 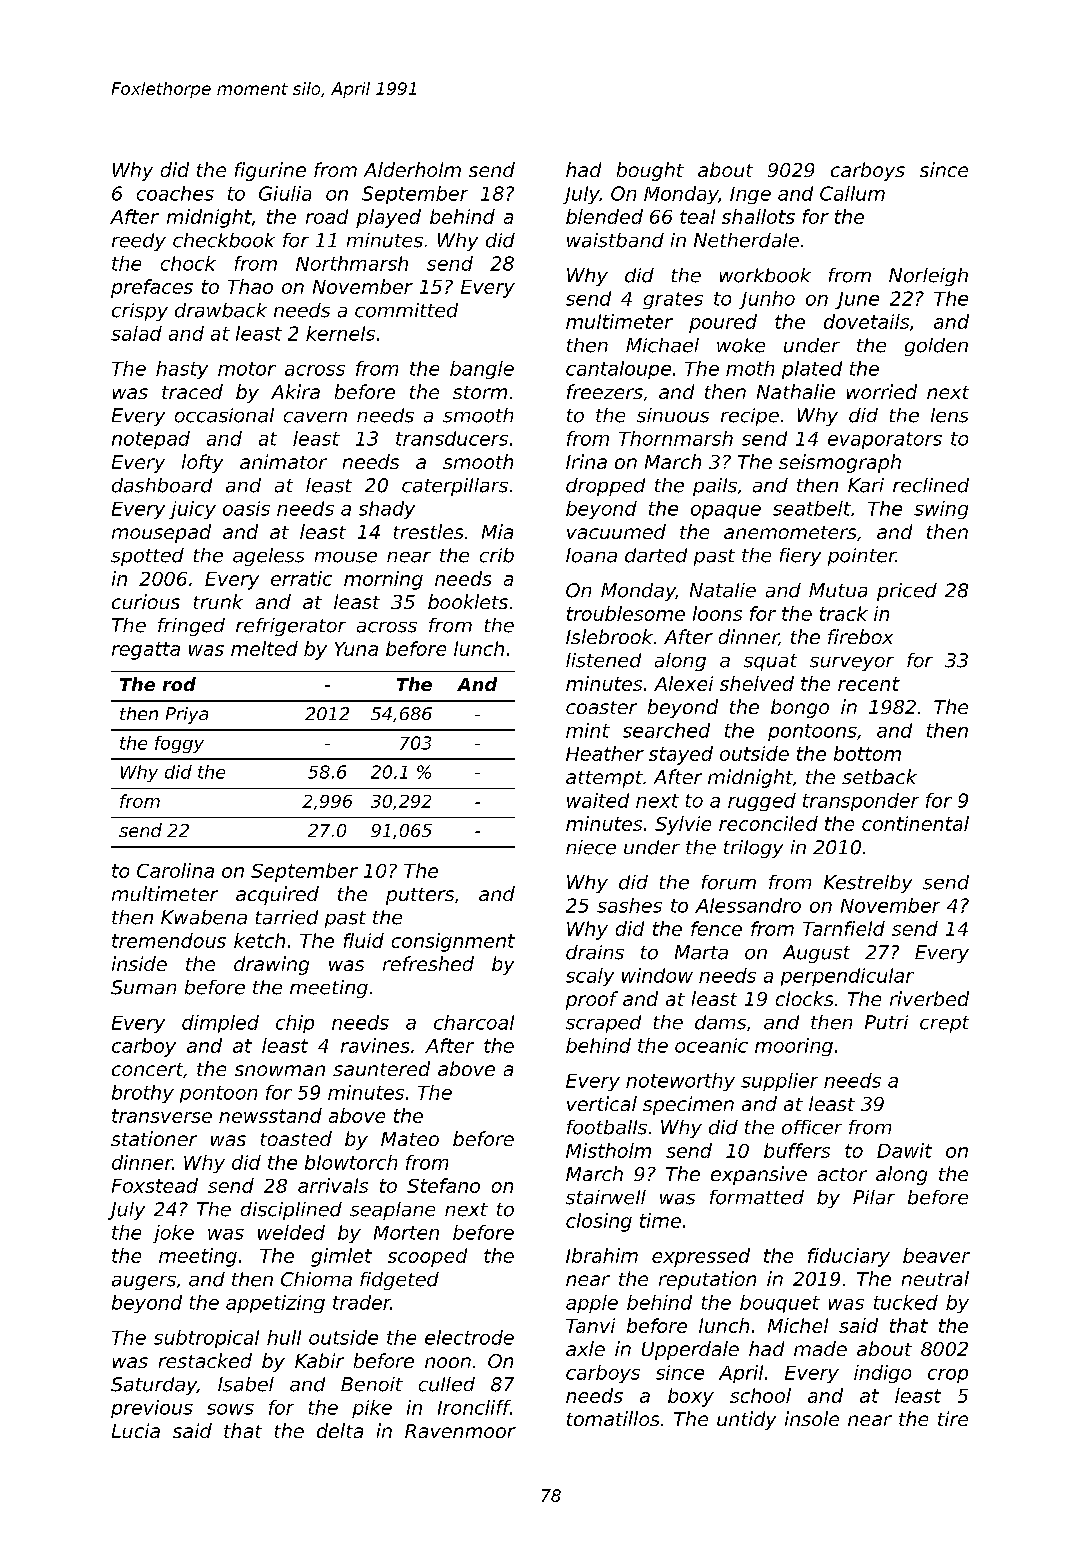 I want to click on Mistholm, so click(x=608, y=1150).
